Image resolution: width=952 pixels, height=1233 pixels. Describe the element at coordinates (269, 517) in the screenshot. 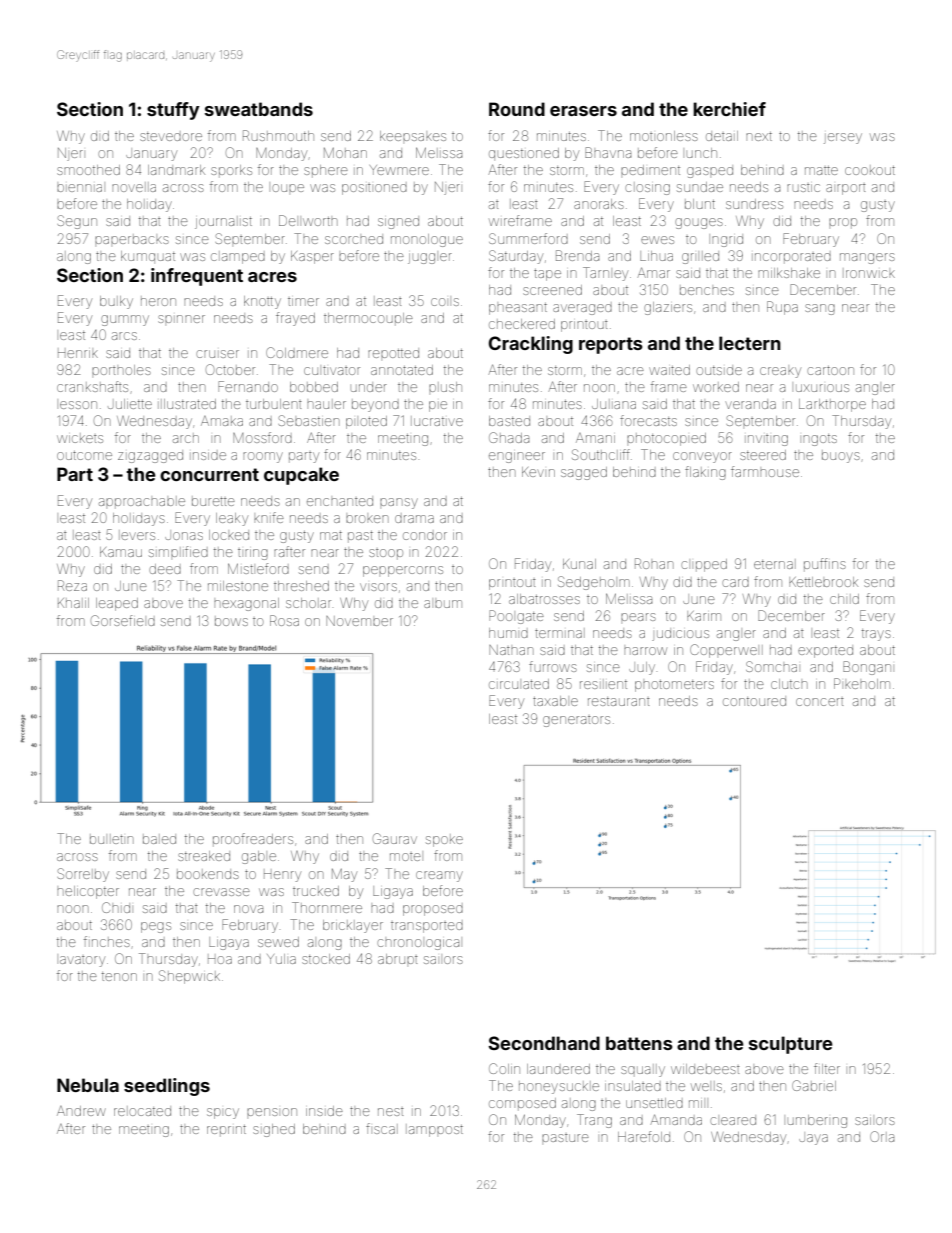

I see `knife` at that location.
